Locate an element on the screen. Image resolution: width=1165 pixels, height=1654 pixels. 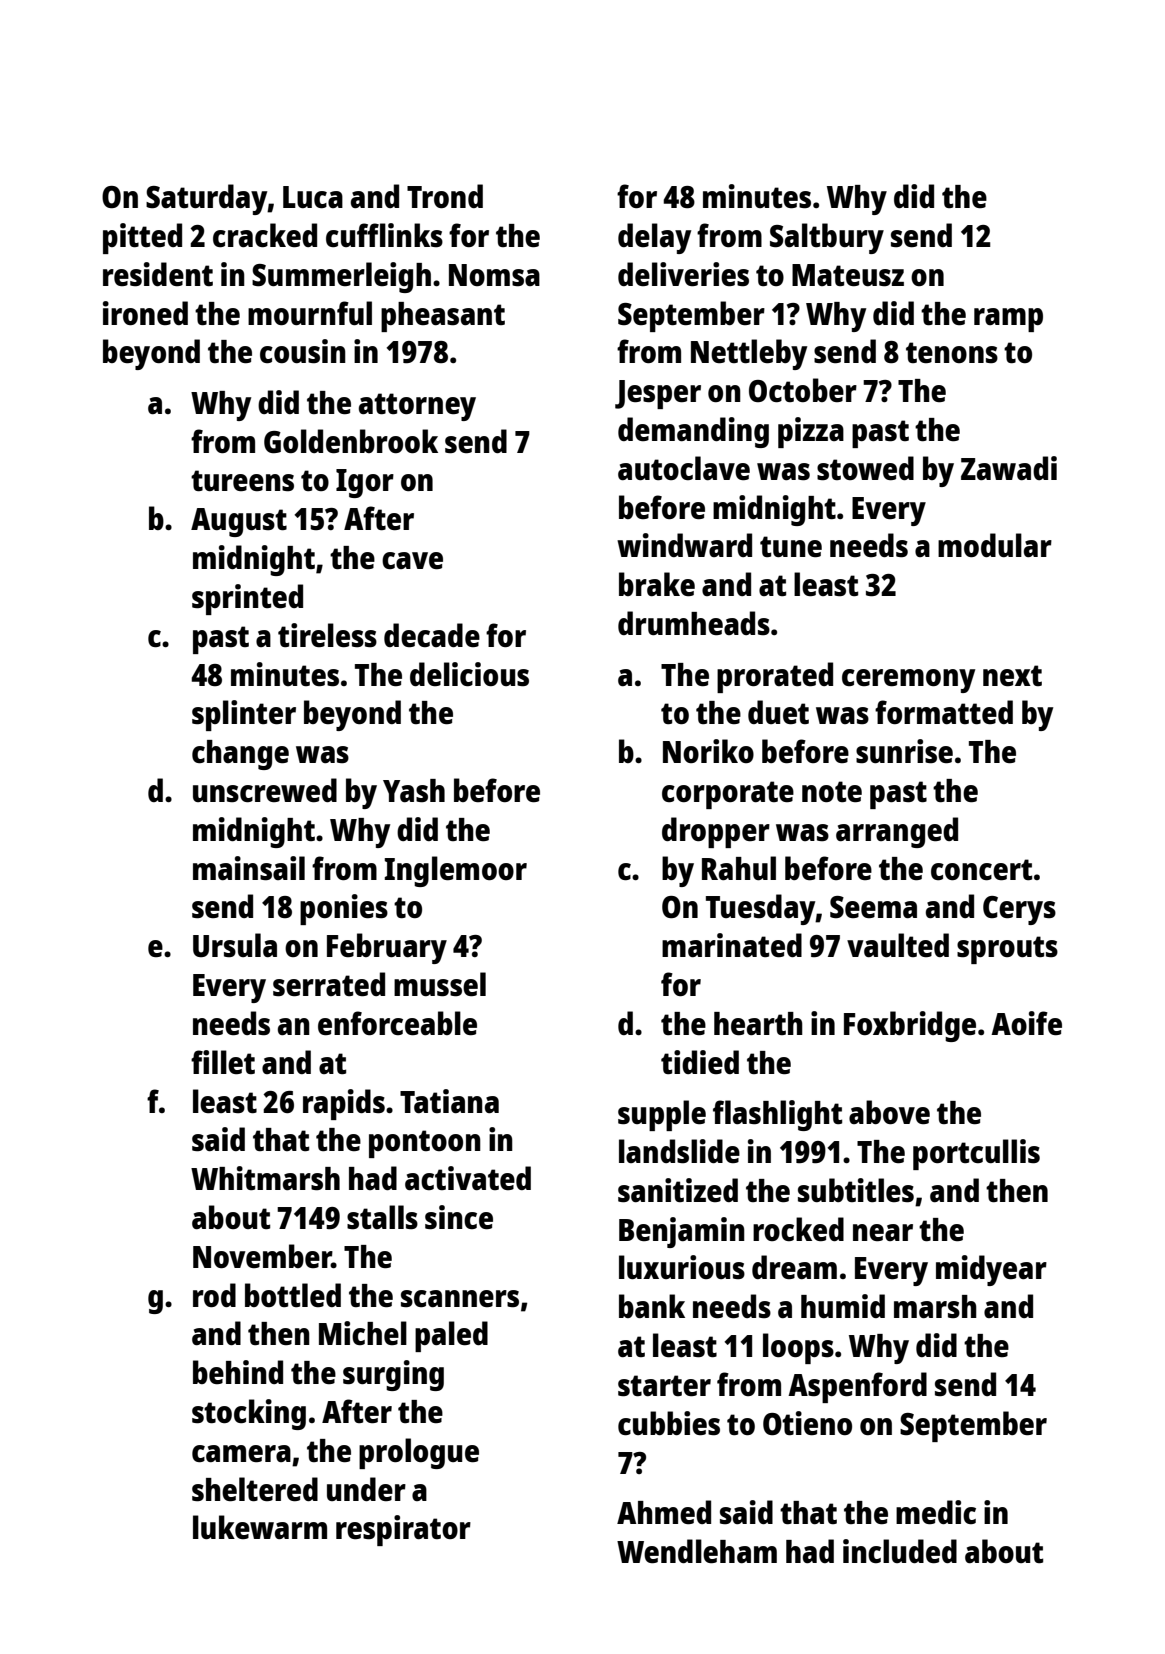
lukewarm is located at coordinates (260, 1527).
